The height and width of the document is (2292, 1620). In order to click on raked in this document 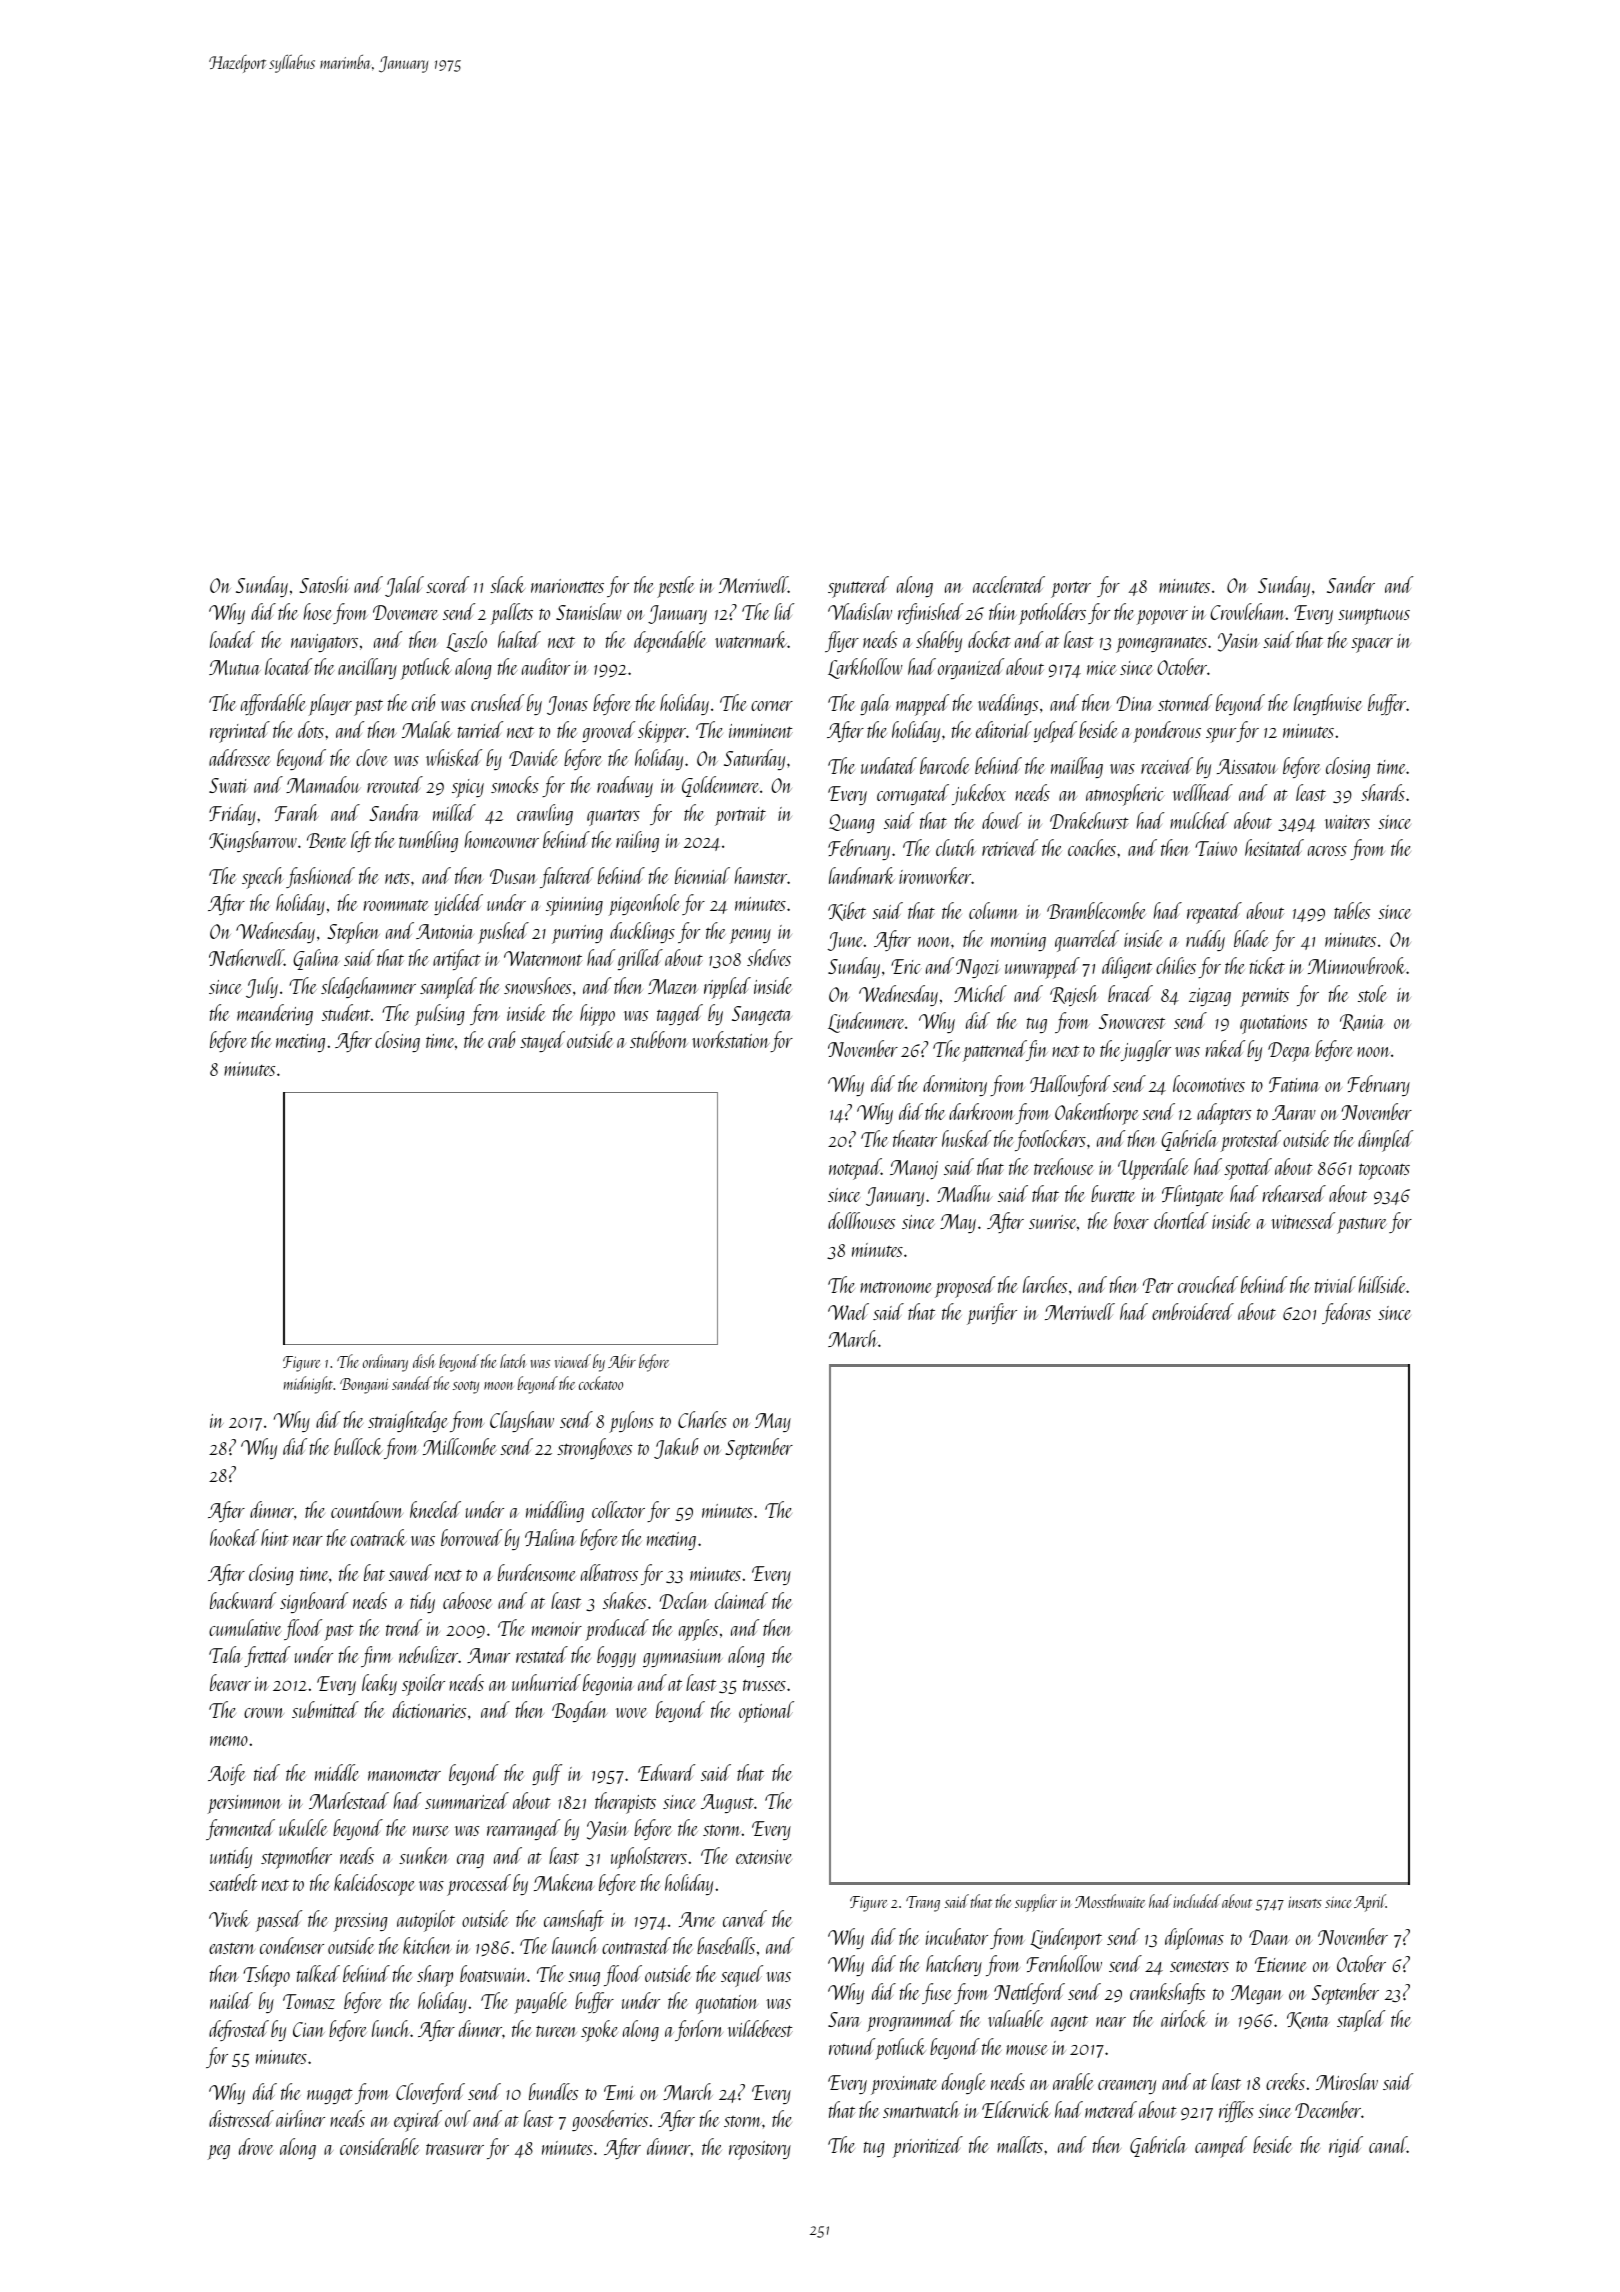, I will do `click(1225, 1048)`.
